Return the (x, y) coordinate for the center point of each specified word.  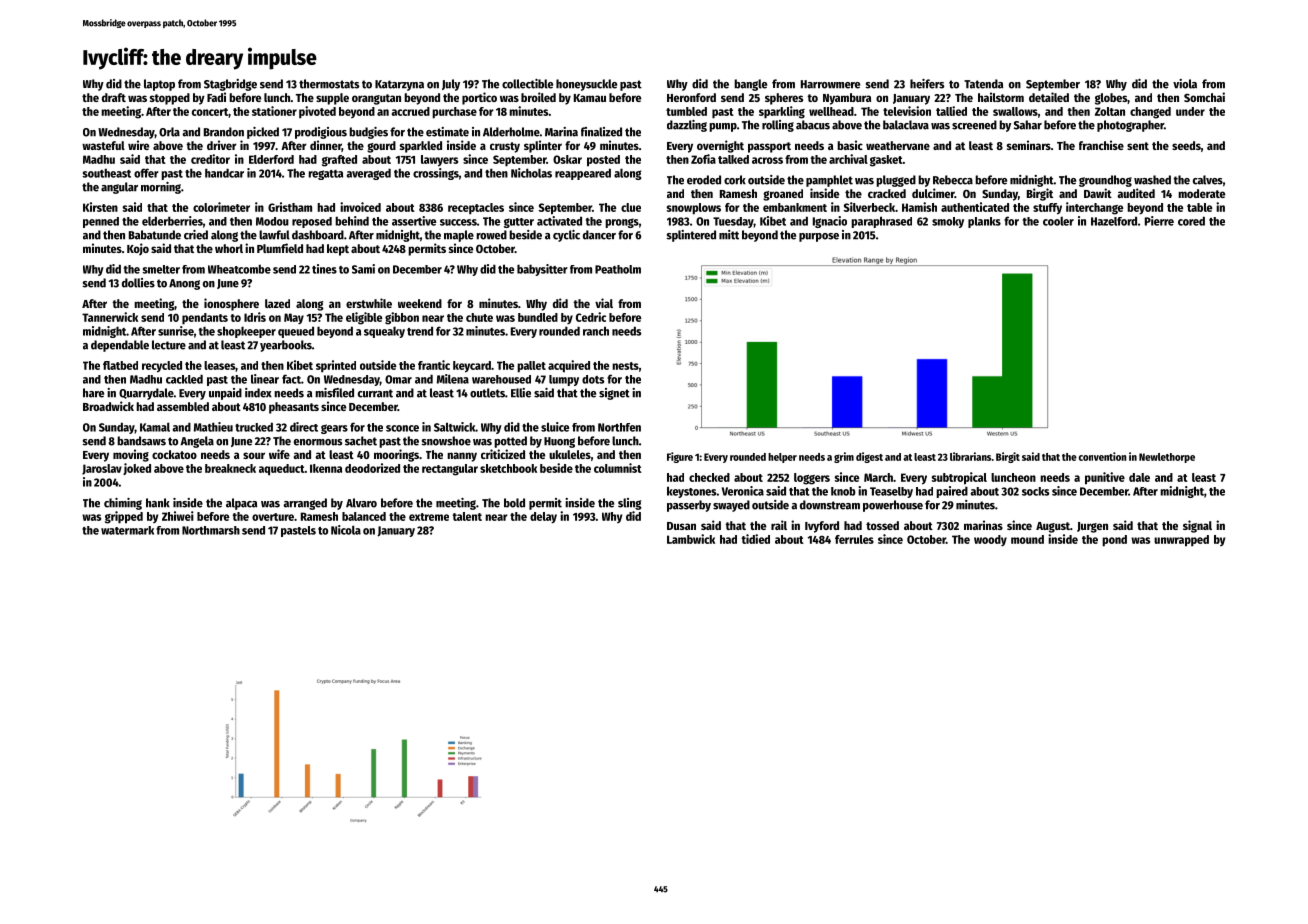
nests (625, 366)
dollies (138, 283)
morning (161, 188)
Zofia (703, 159)
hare (93, 393)
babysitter (542, 270)
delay (543, 518)
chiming (123, 504)
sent (1138, 146)
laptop (159, 85)
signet (614, 394)
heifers (927, 84)
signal (1197, 526)
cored (1191, 221)
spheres (784, 99)
